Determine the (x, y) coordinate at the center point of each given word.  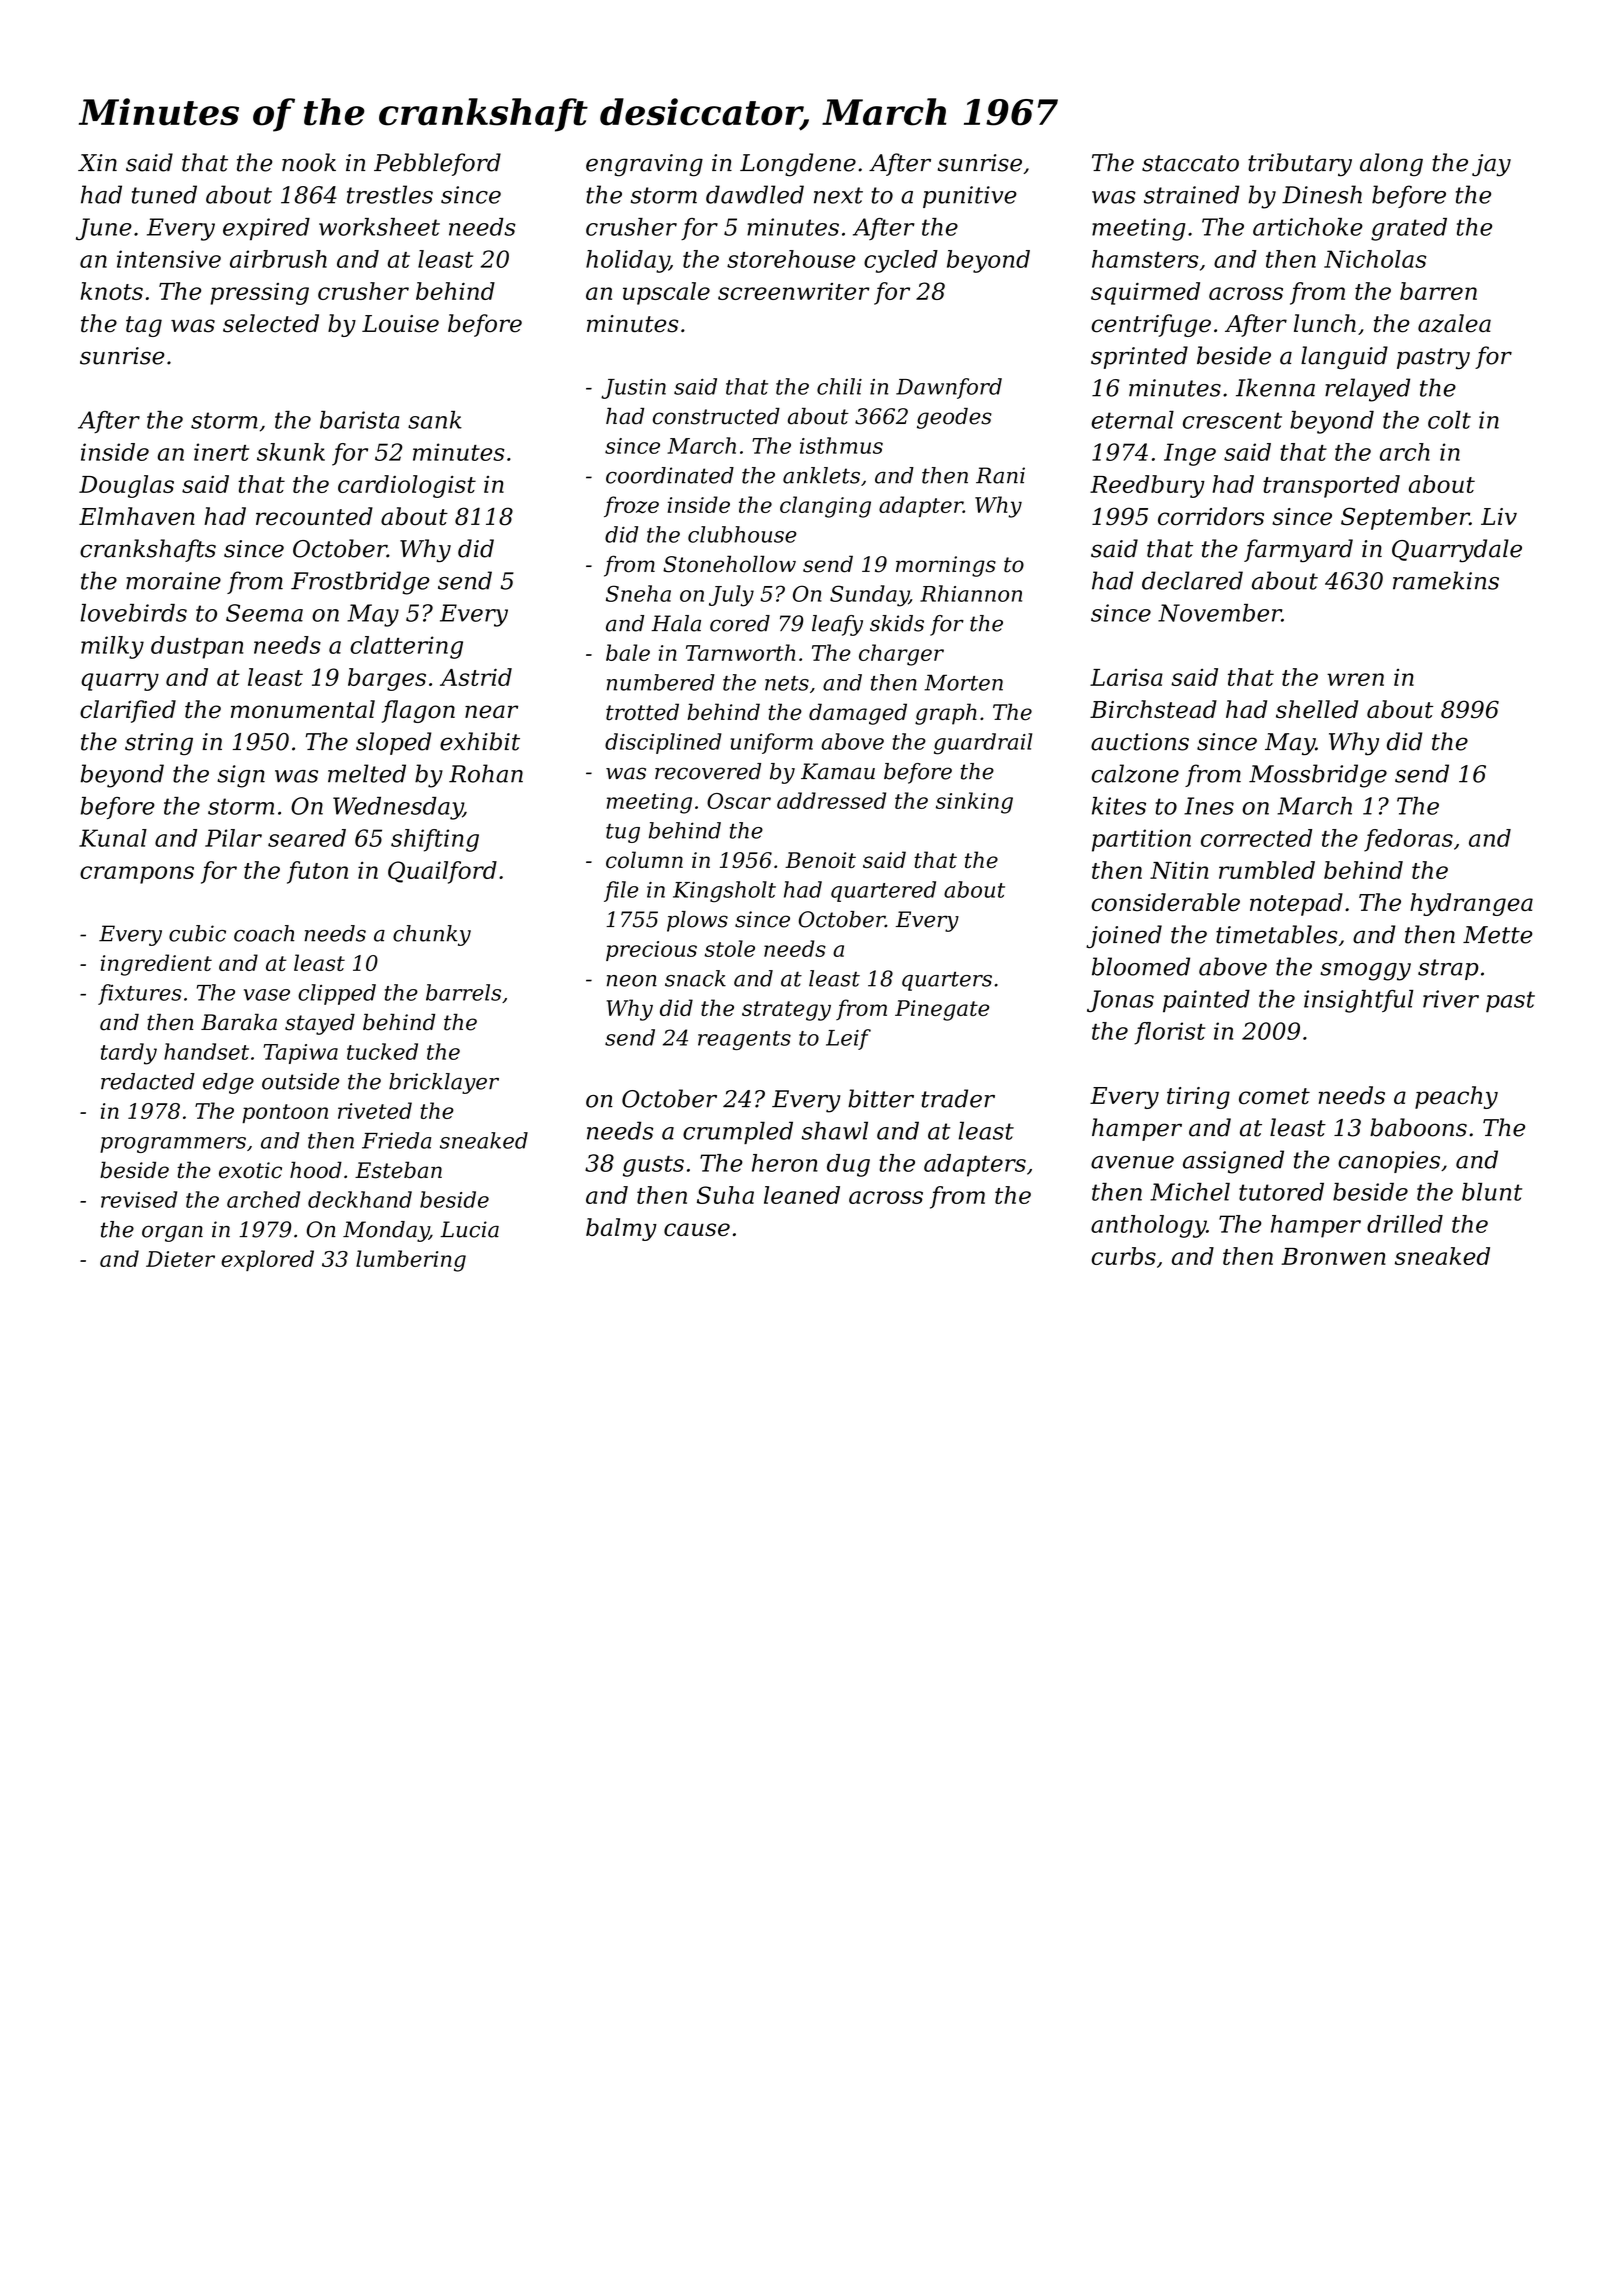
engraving (644, 165)
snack (695, 978)
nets (787, 683)
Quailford (442, 872)
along (1391, 165)
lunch (1325, 323)
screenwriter (794, 291)
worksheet (379, 227)
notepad (1296, 904)
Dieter (180, 1259)
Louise (400, 324)
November (1220, 613)
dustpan (197, 647)
